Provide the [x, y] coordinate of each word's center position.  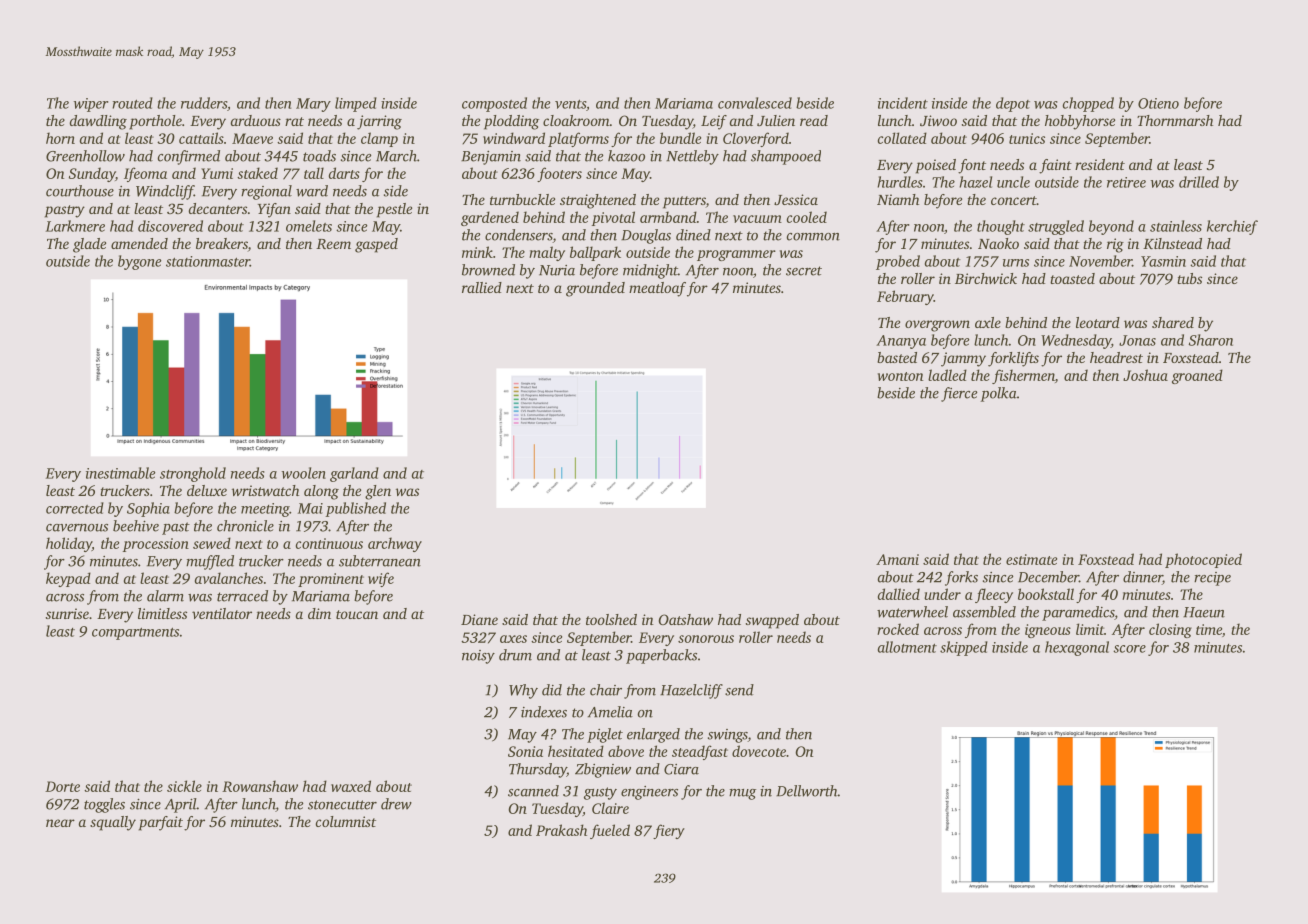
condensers [519, 236]
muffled [210, 562]
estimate [1031, 559]
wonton [900, 376]
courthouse [80, 191]
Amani [897, 559]
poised [936, 166]
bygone [139, 262]
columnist [346, 821]
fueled [610, 831]
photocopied [1203, 560]
